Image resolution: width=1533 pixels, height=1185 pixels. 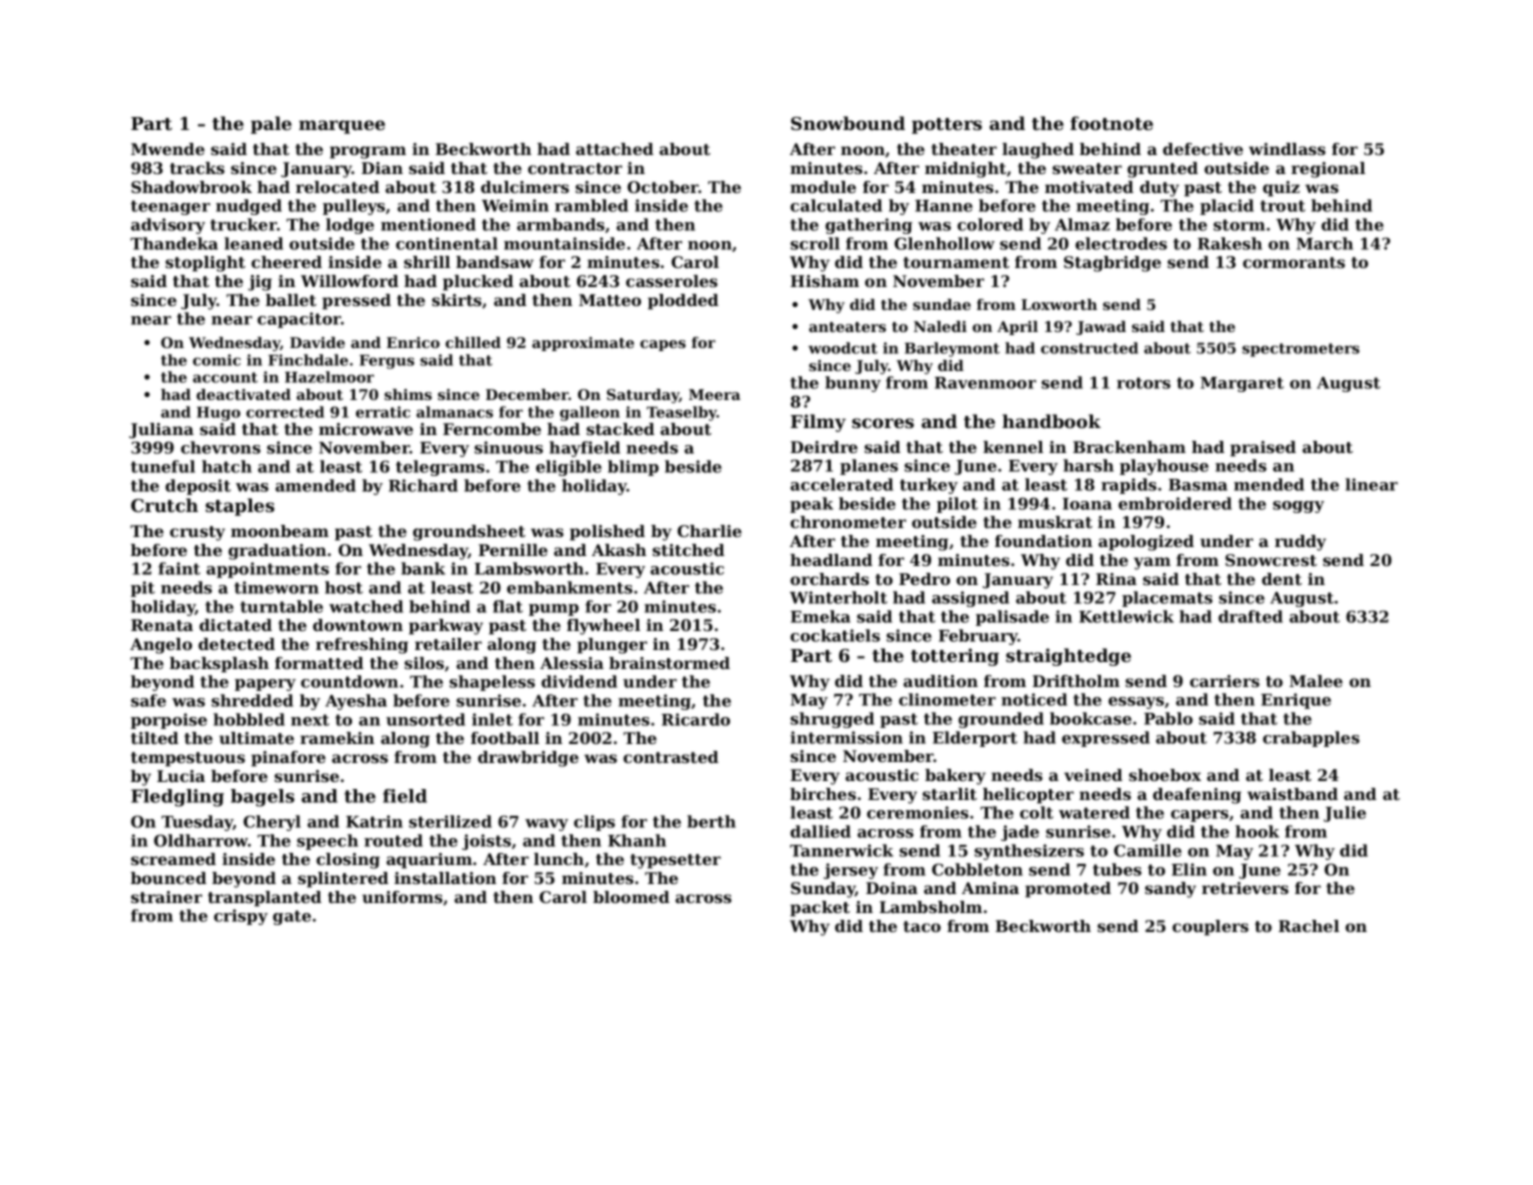 What do you see at coordinates (217, 360) in the document?
I see `comic` at bounding box center [217, 360].
